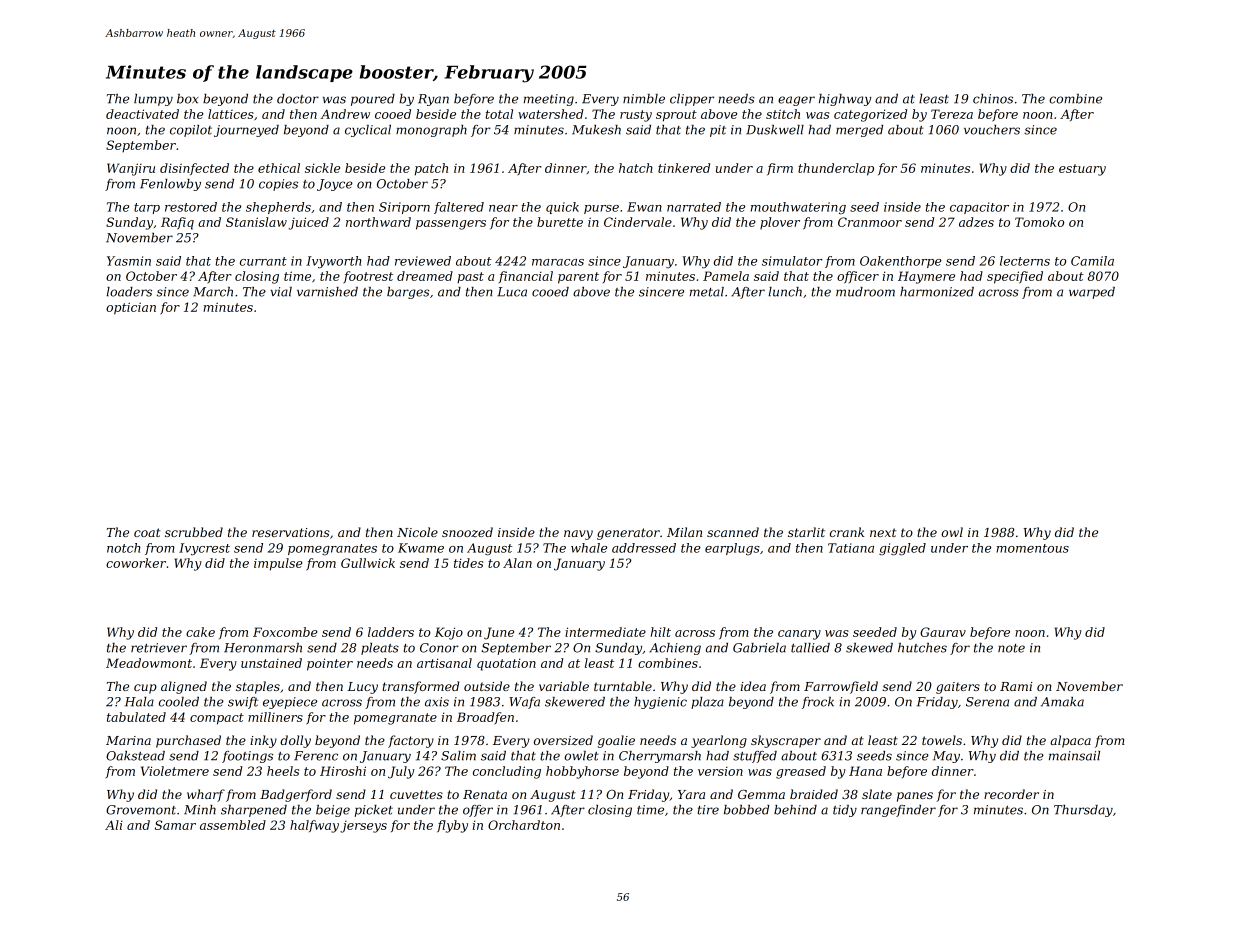 This screenshot has height=952, width=1233. Describe the element at coordinates (327, 292) in the screenshot. I see `varnished` at that location.
